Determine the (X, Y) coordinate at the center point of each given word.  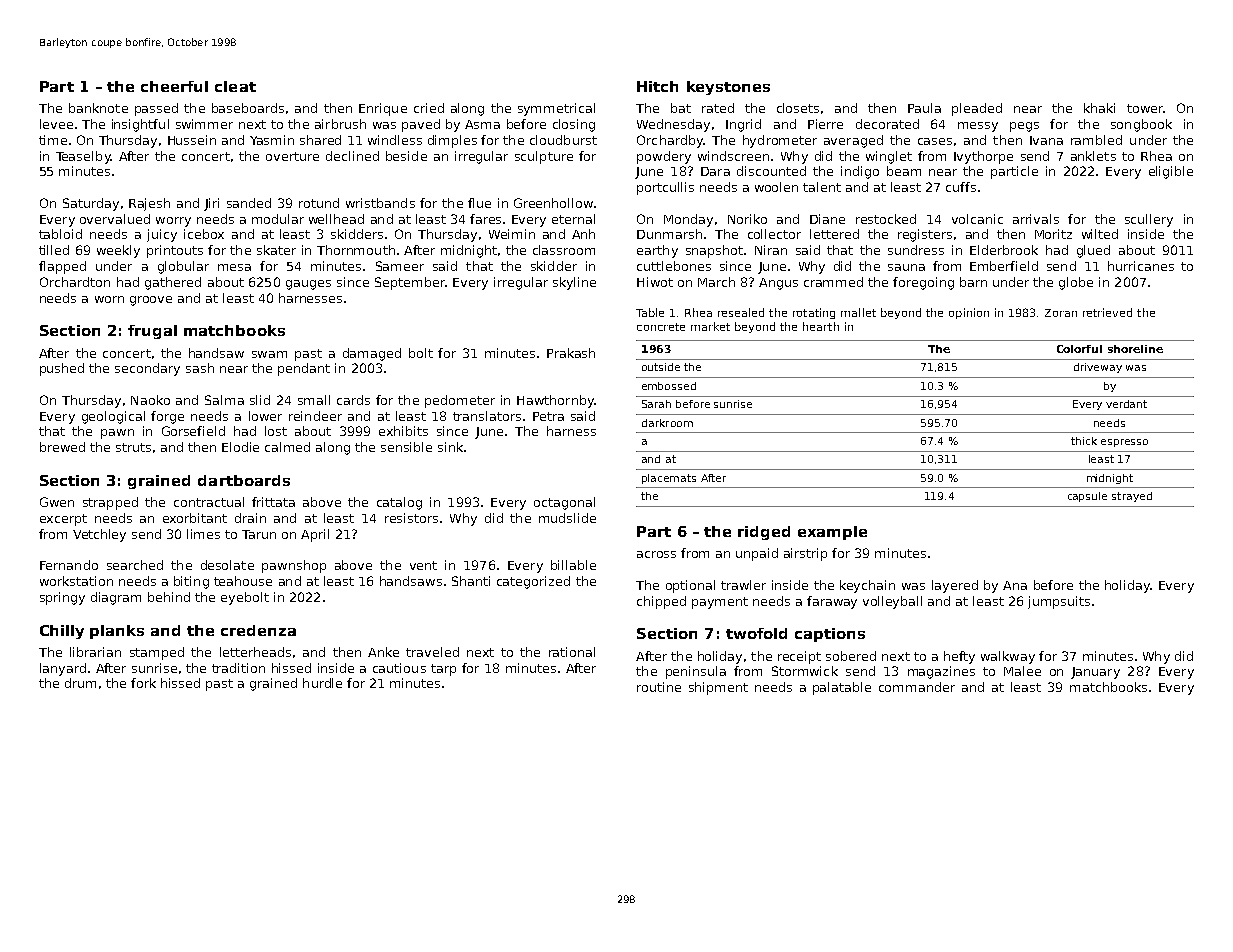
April (315, 535)
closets (798, 108)
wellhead (336, 219)
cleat (235, 86)
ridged (764, 533)
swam (269, 354)
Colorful (1079, 349)
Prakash (571, 353)
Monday (688, 220)
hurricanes (1141, 266)
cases (935, 141)
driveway (1098, 368)
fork (143, 683)
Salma (224, 400)
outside (661, 367)
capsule (1087, 497)
